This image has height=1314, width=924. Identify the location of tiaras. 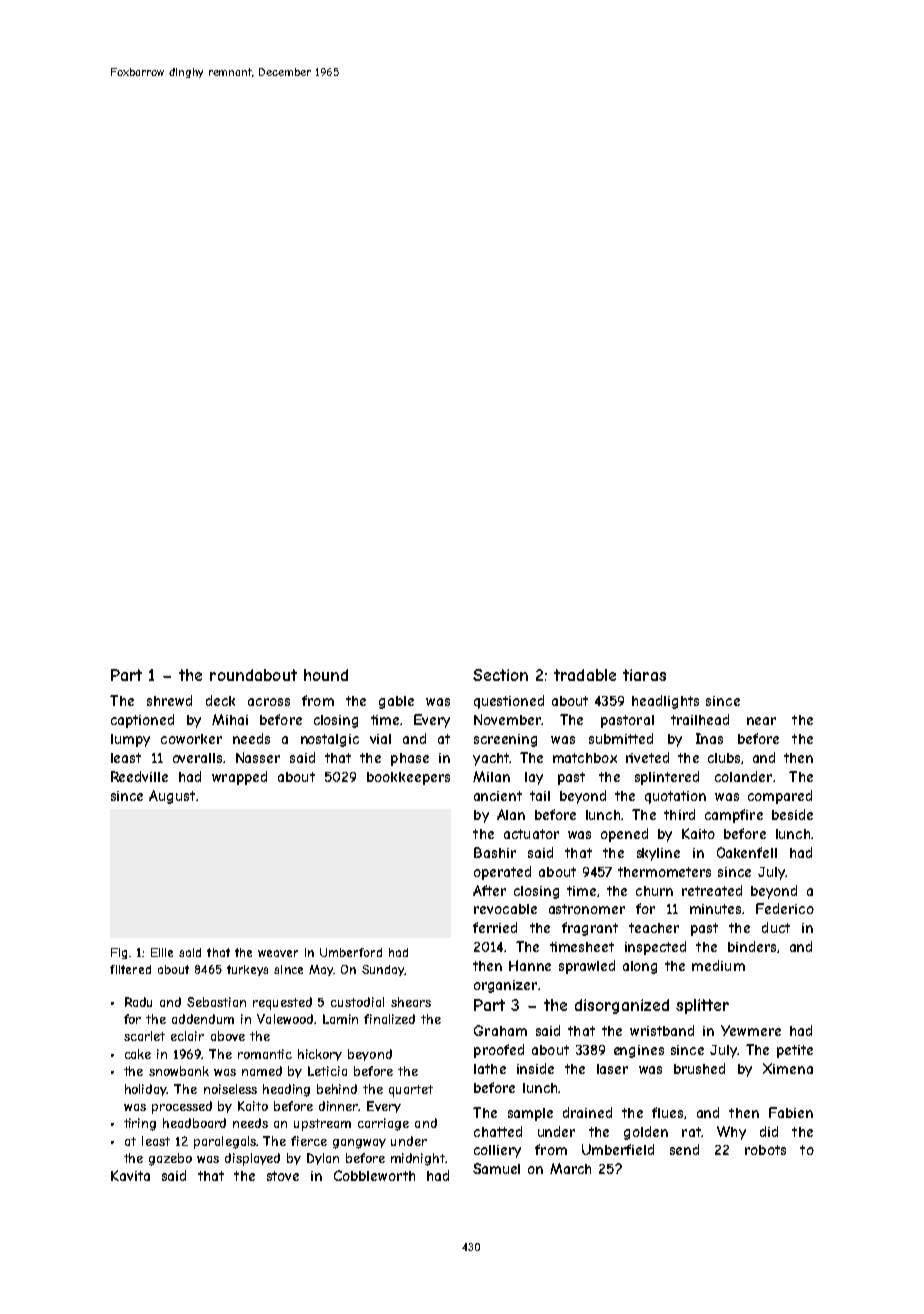
(644, 675).
